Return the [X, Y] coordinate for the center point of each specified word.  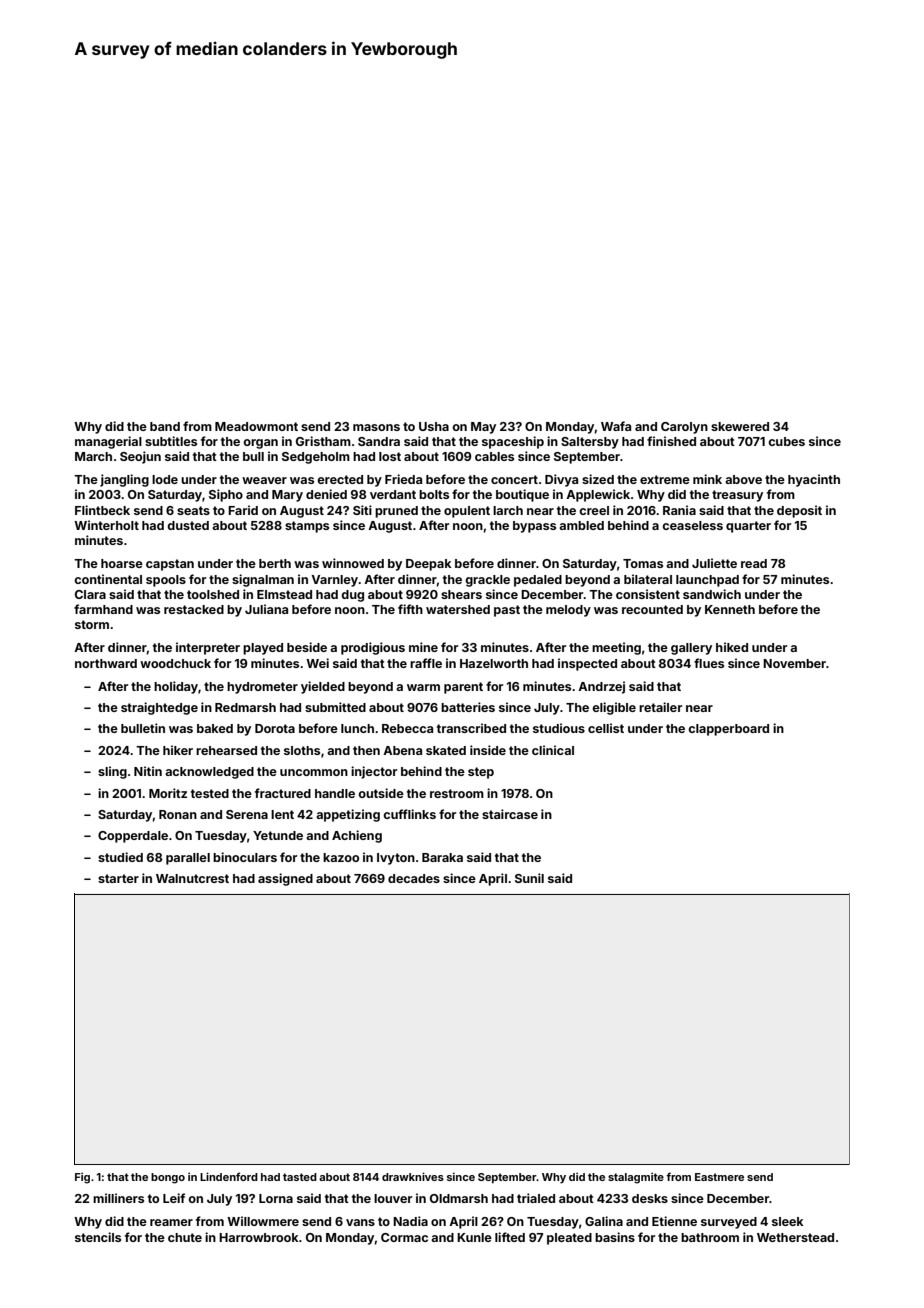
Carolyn [684, 428]
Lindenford [229, 1176]
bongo [168, 1178]
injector [374, 772]
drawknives [413, 1176]
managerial [108, 442]
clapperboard [728, 730]
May [483, 428]
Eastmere [719, 1177]
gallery [691, 649]
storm [92, 624]
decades [414, 878]
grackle [487, 581]
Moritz [168, 793]
